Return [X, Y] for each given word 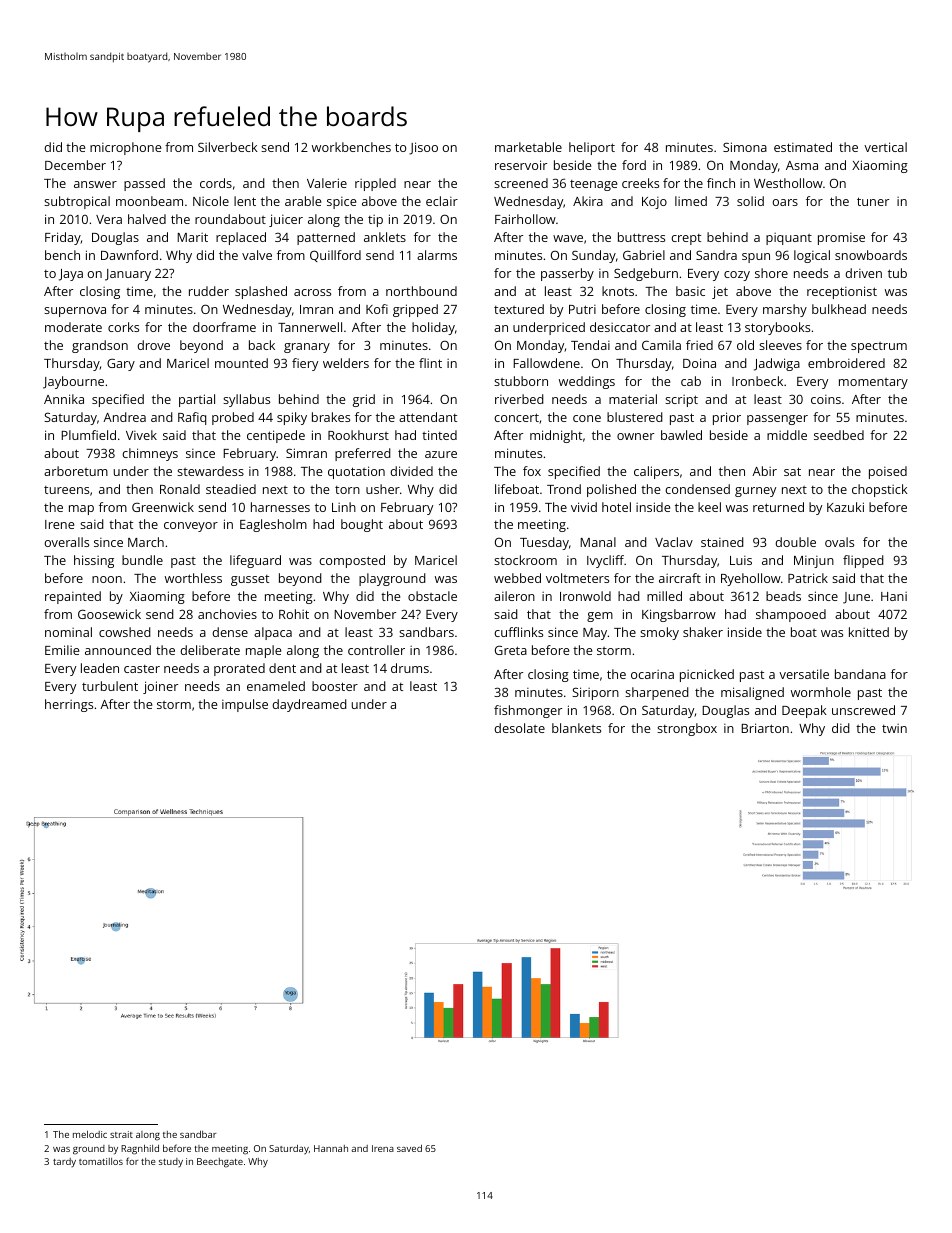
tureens [66, 490]
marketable [528, 147]
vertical [885, 147]
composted [352, 561]
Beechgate [220, 1163]
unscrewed [863, 710]
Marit [192, 237]
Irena [383, 1148]
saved [409, 1148]
